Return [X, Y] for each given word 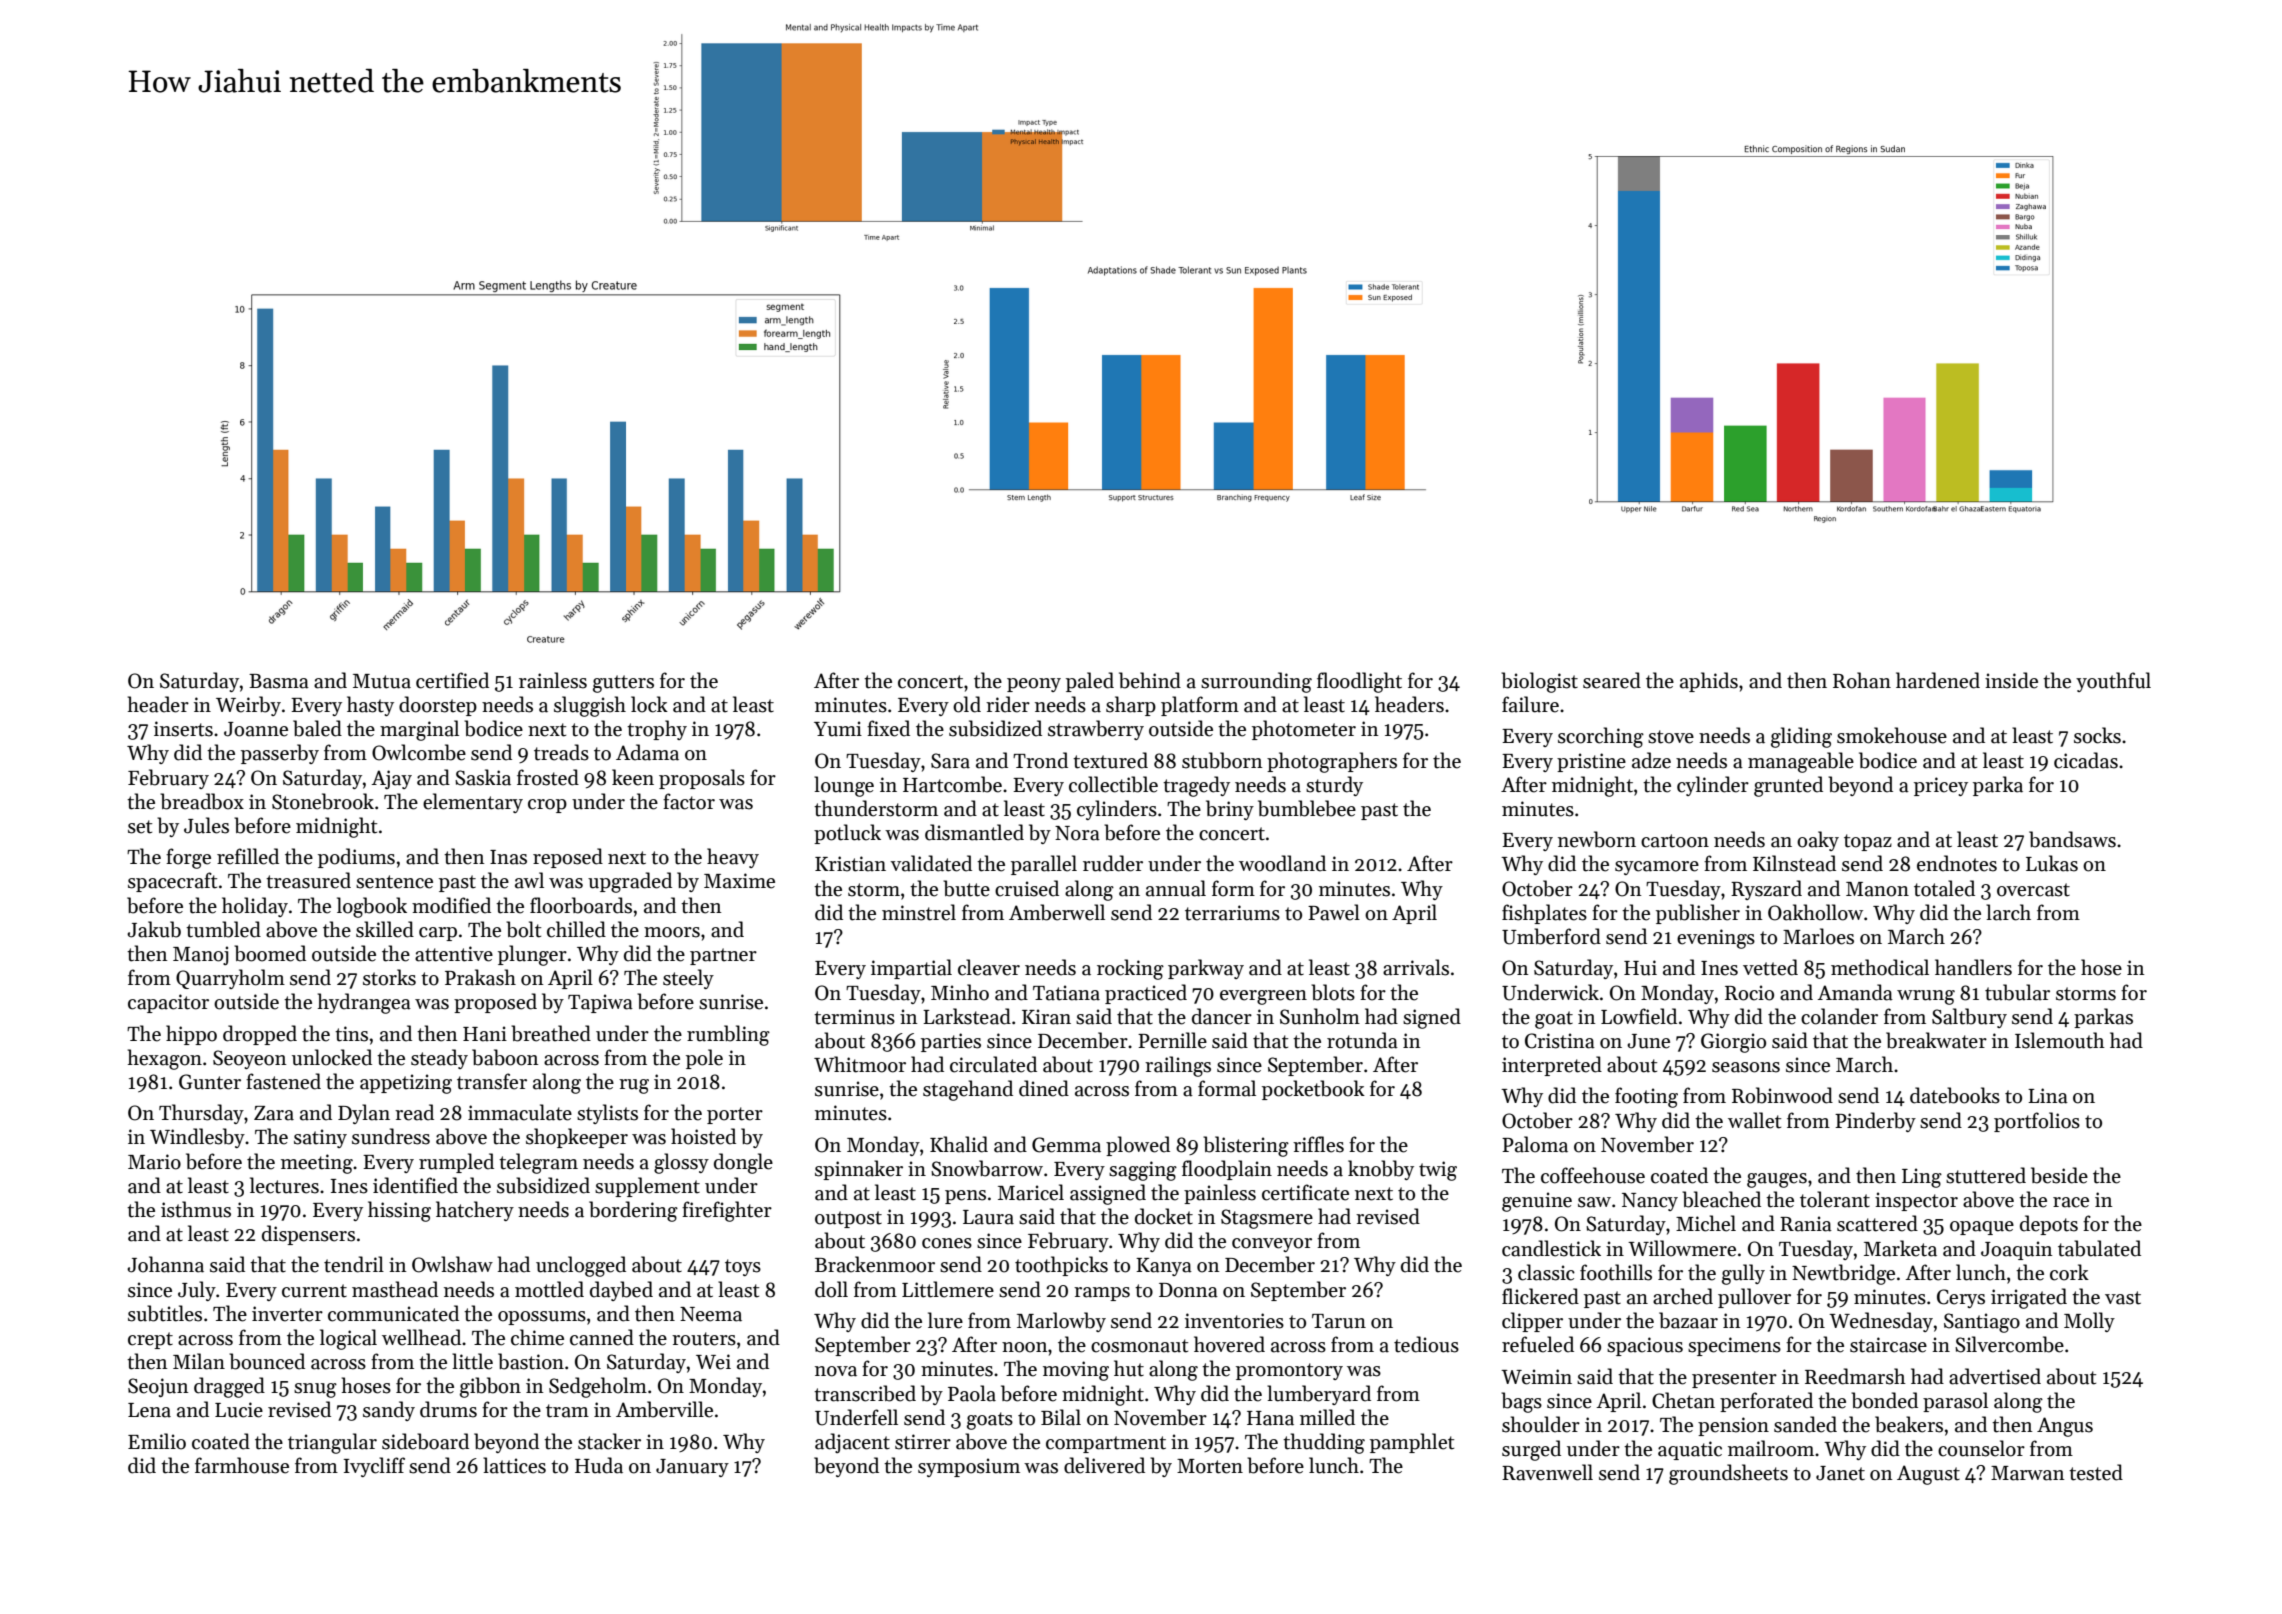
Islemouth [2060, 1040]
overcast [2033, 890]
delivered [1104, 1465]
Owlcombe [419, 752]
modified [451, 905]
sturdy [1334, 786]
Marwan [2028, 1473]
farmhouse [242, 1465]
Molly [2089, 1322]
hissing [399, 1211]
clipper [1532, 1322]
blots [1333, 992]
